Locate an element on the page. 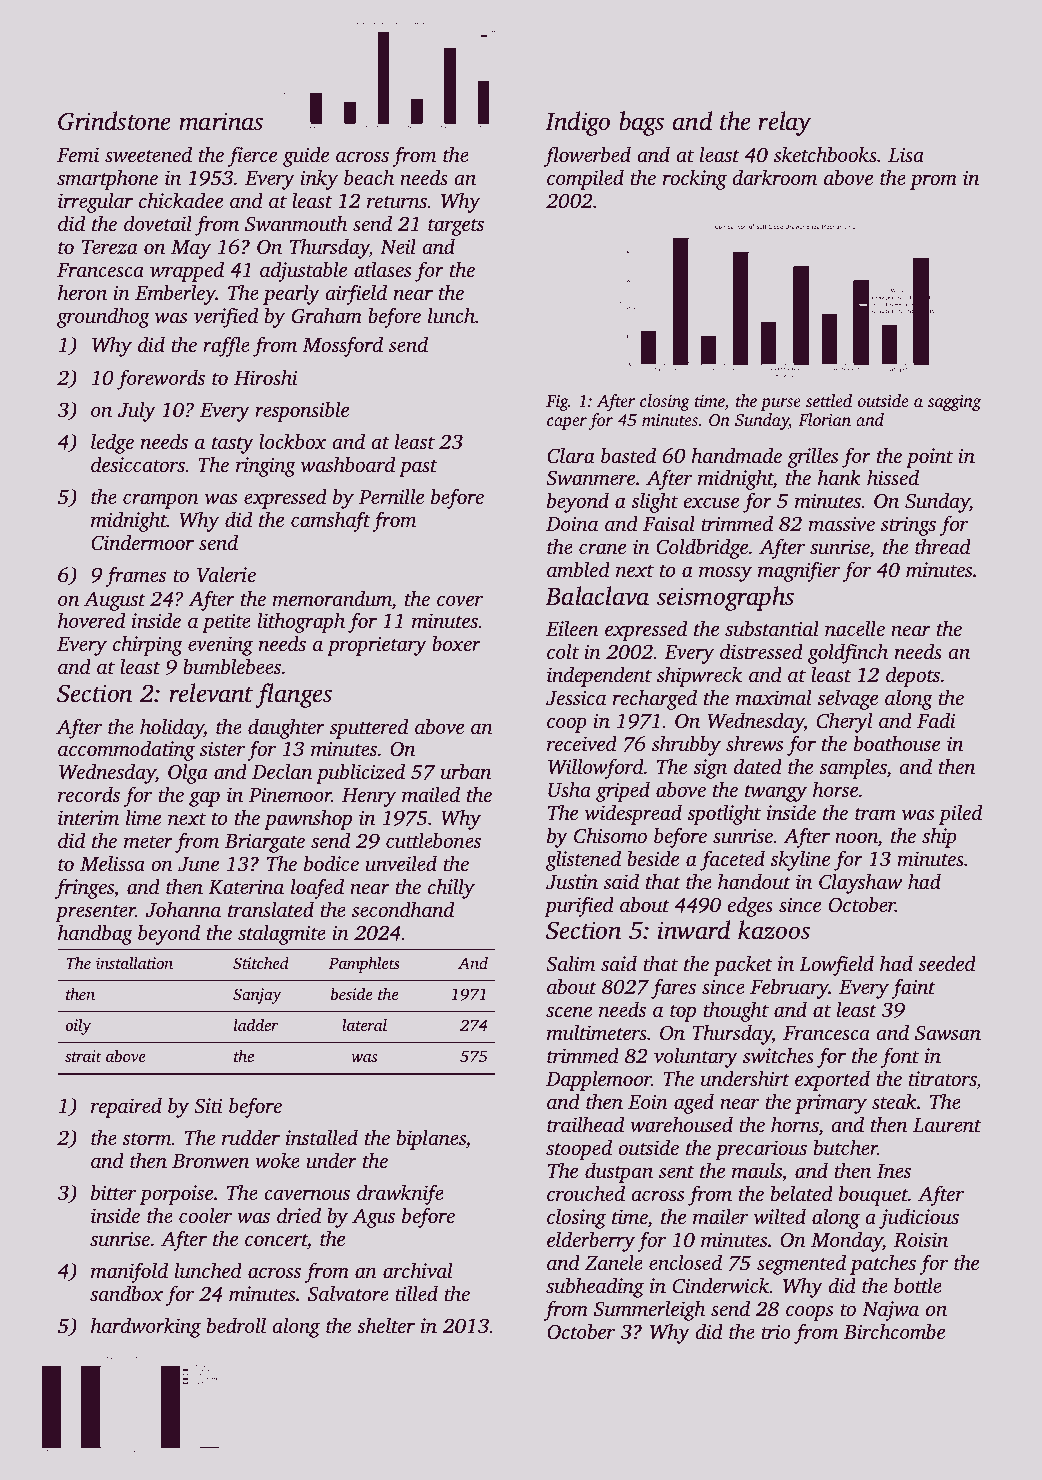  heron is located at coordinates (82, 292).
